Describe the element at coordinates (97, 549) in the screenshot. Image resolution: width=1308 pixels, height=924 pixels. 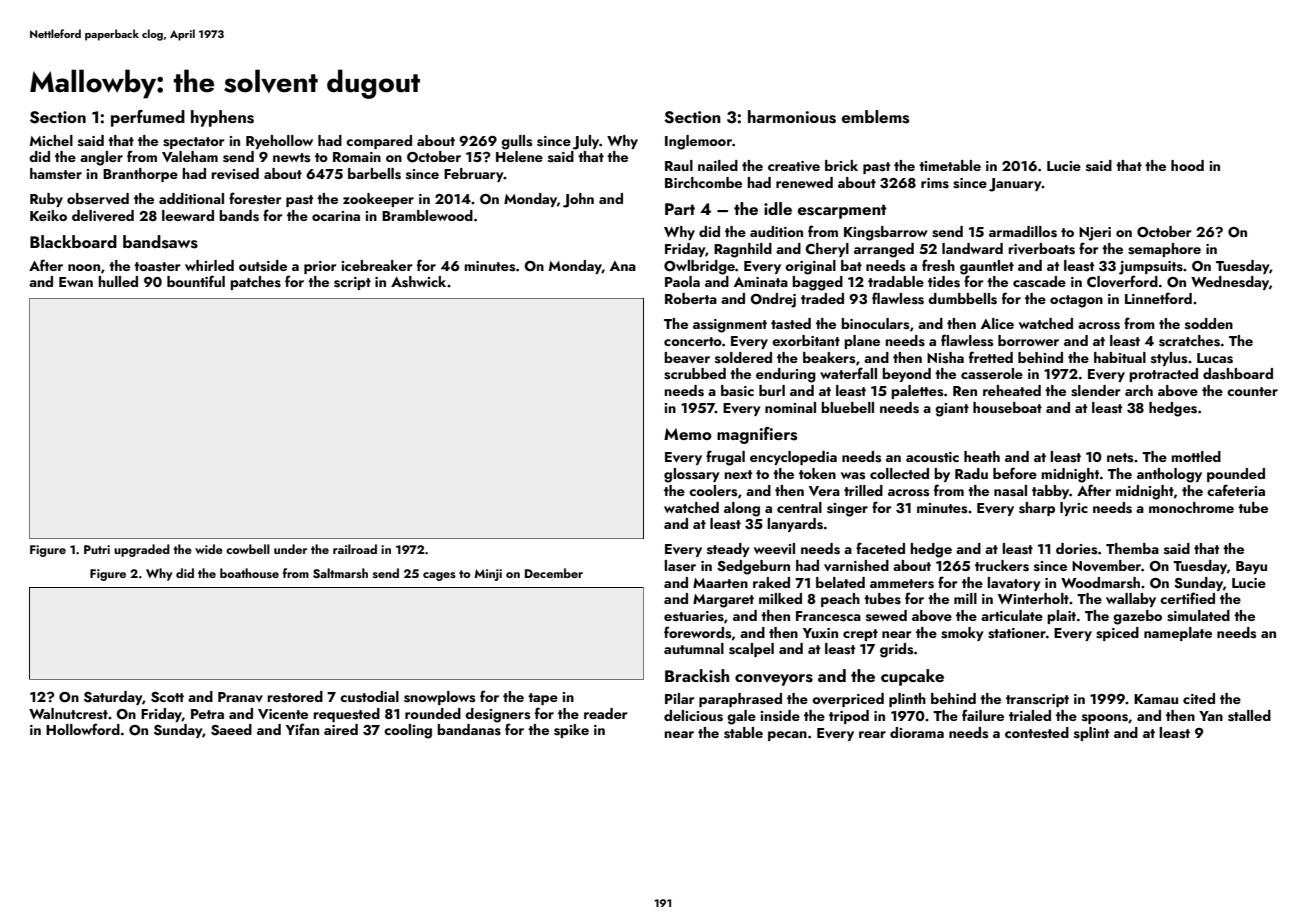
I see `Putri` at that location.
